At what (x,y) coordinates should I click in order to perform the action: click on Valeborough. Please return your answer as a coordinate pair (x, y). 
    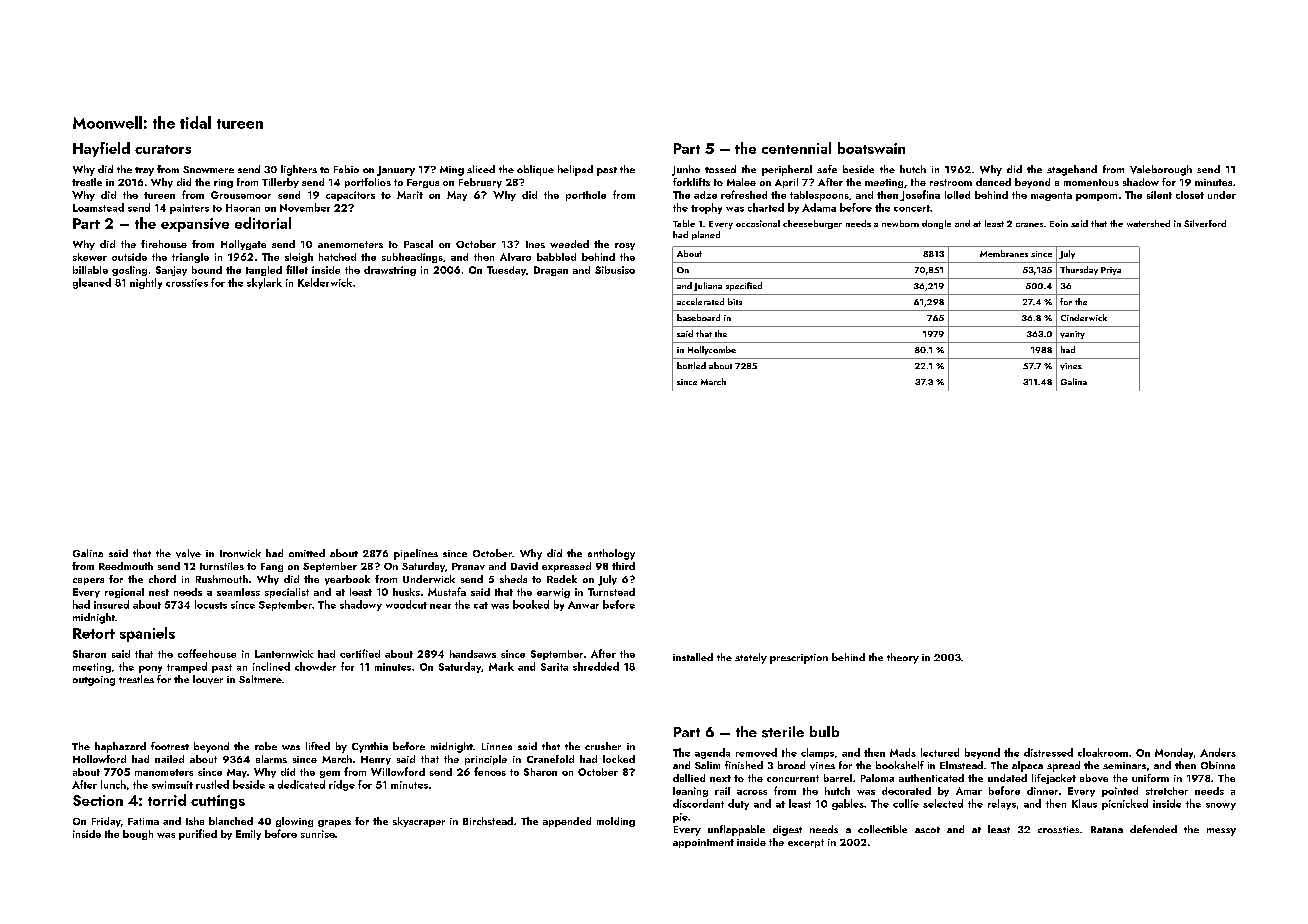
    Looking at the image, I should click on (1161, 170).
